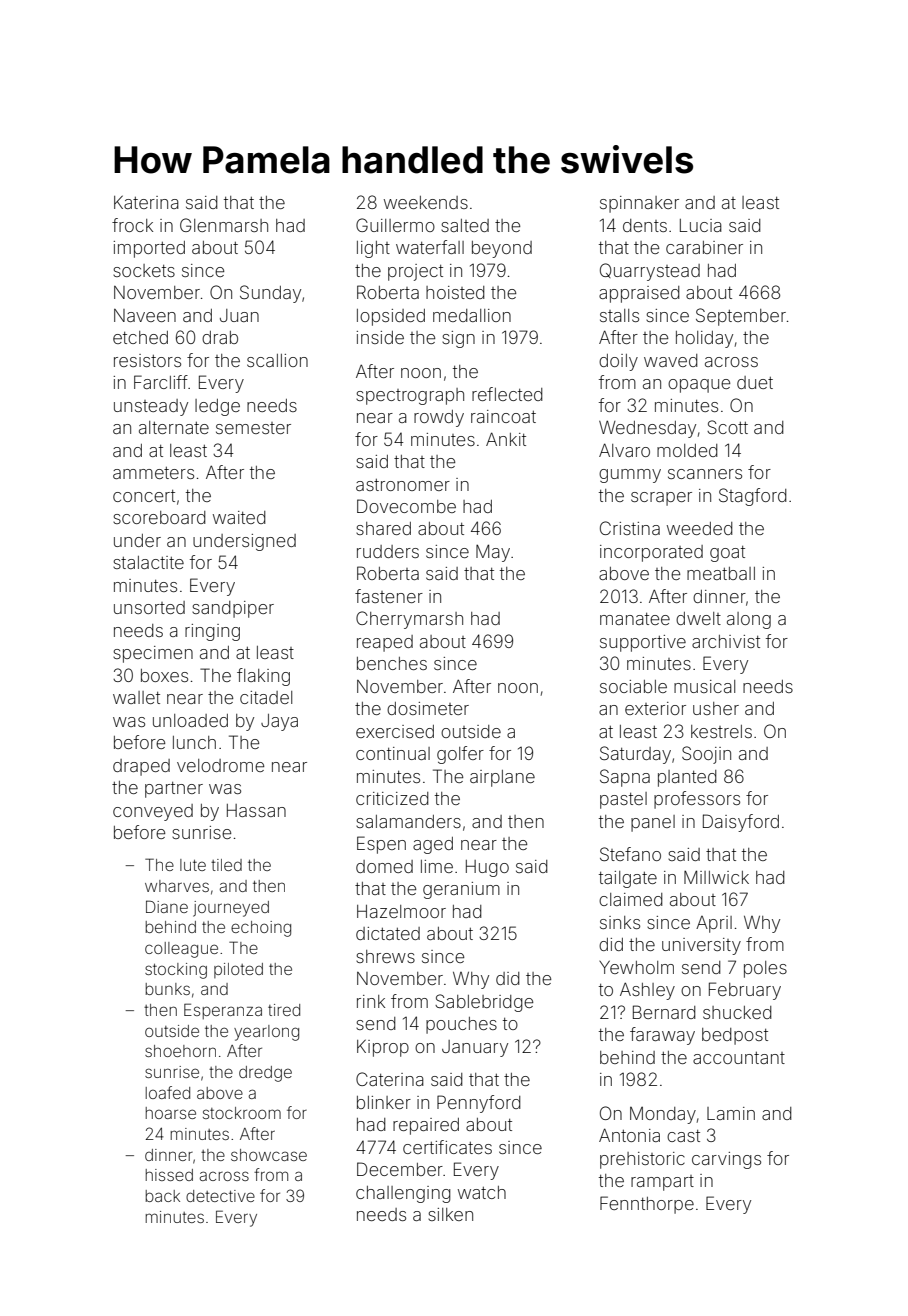 Image resolution: width=908 pixels, height=1316 pixels. I want to click on blinker, so click(384, 1102).
